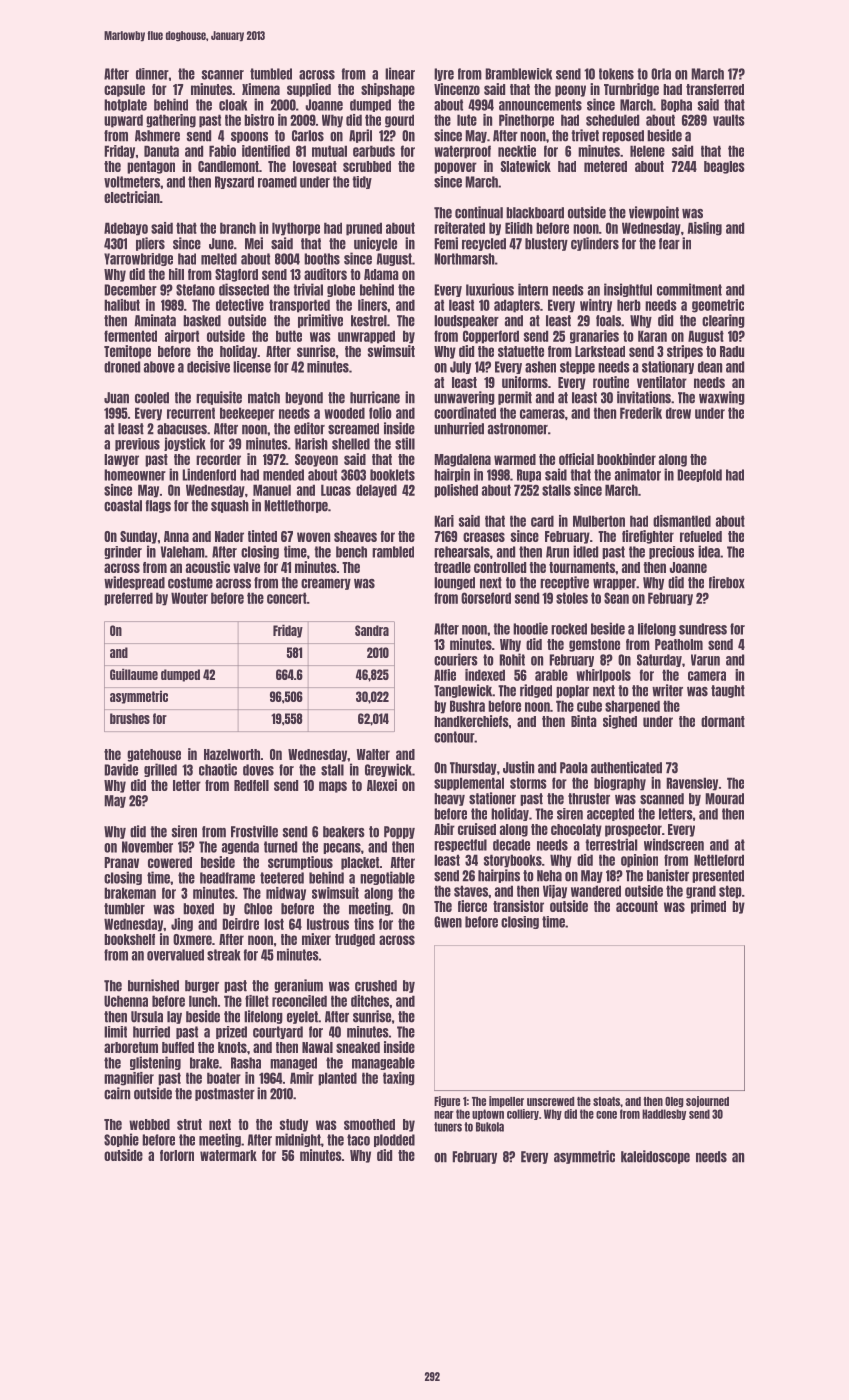 The image size is (849, 1400). I want to click on transferred, so click(715, 89).
